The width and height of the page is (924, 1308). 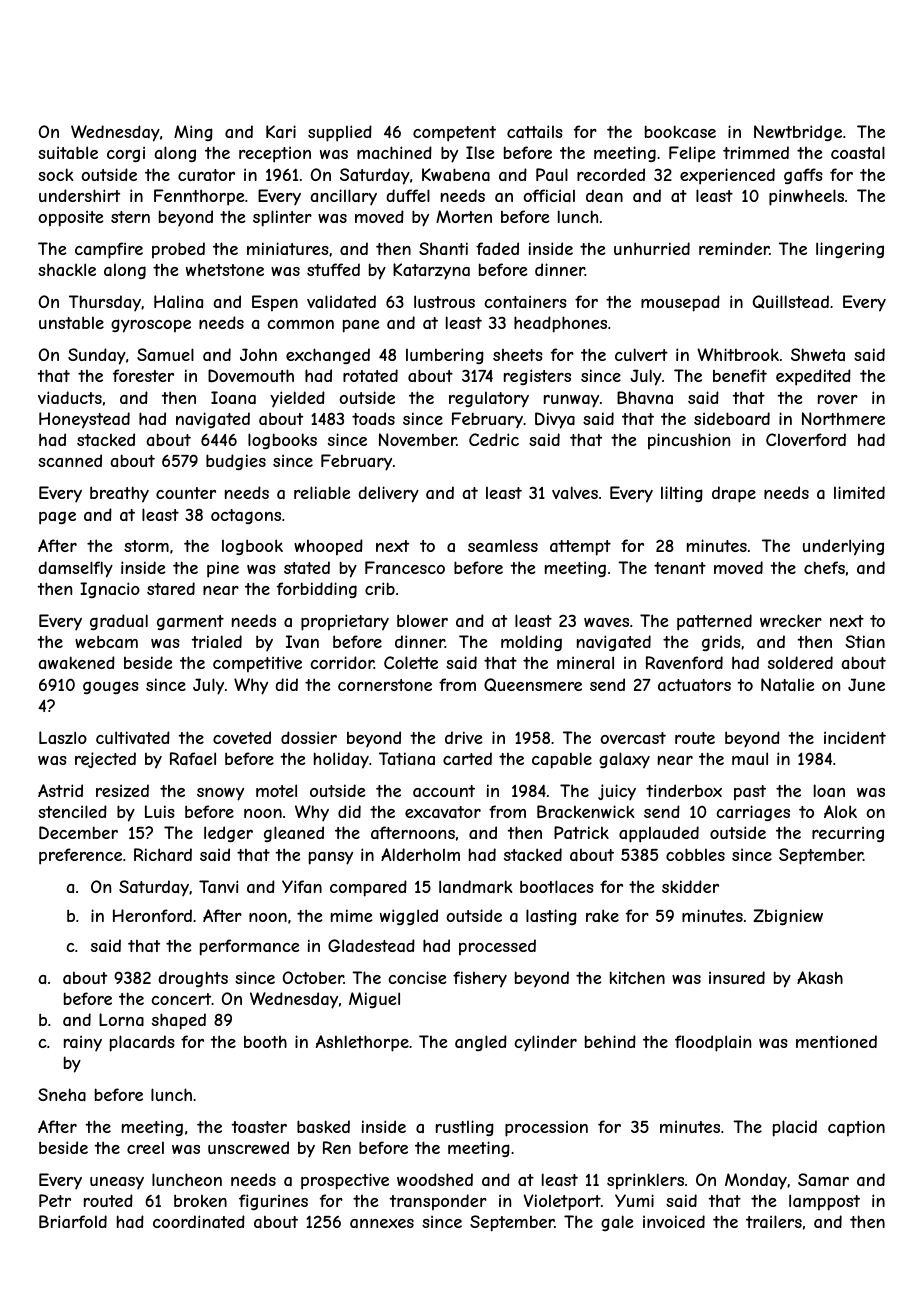 I want to click on underlying, so click(x=843, y=547).
